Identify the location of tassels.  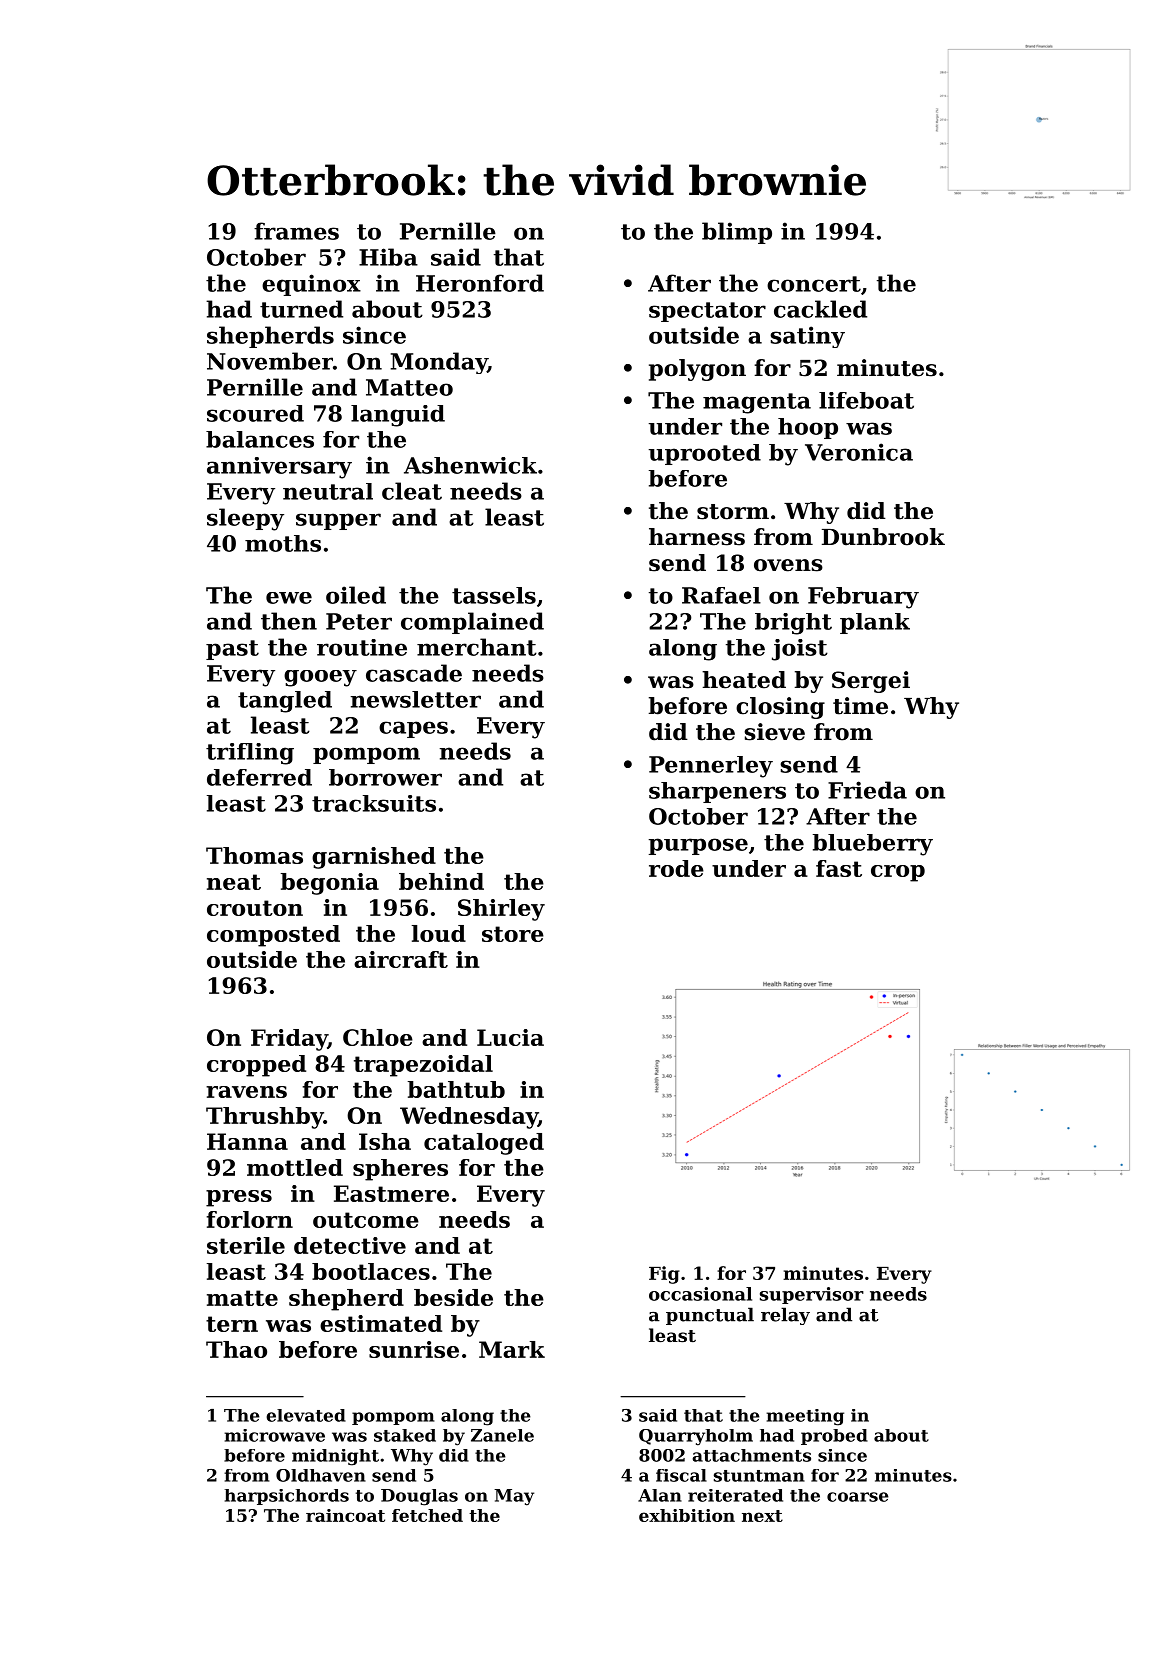
(494, 595).
